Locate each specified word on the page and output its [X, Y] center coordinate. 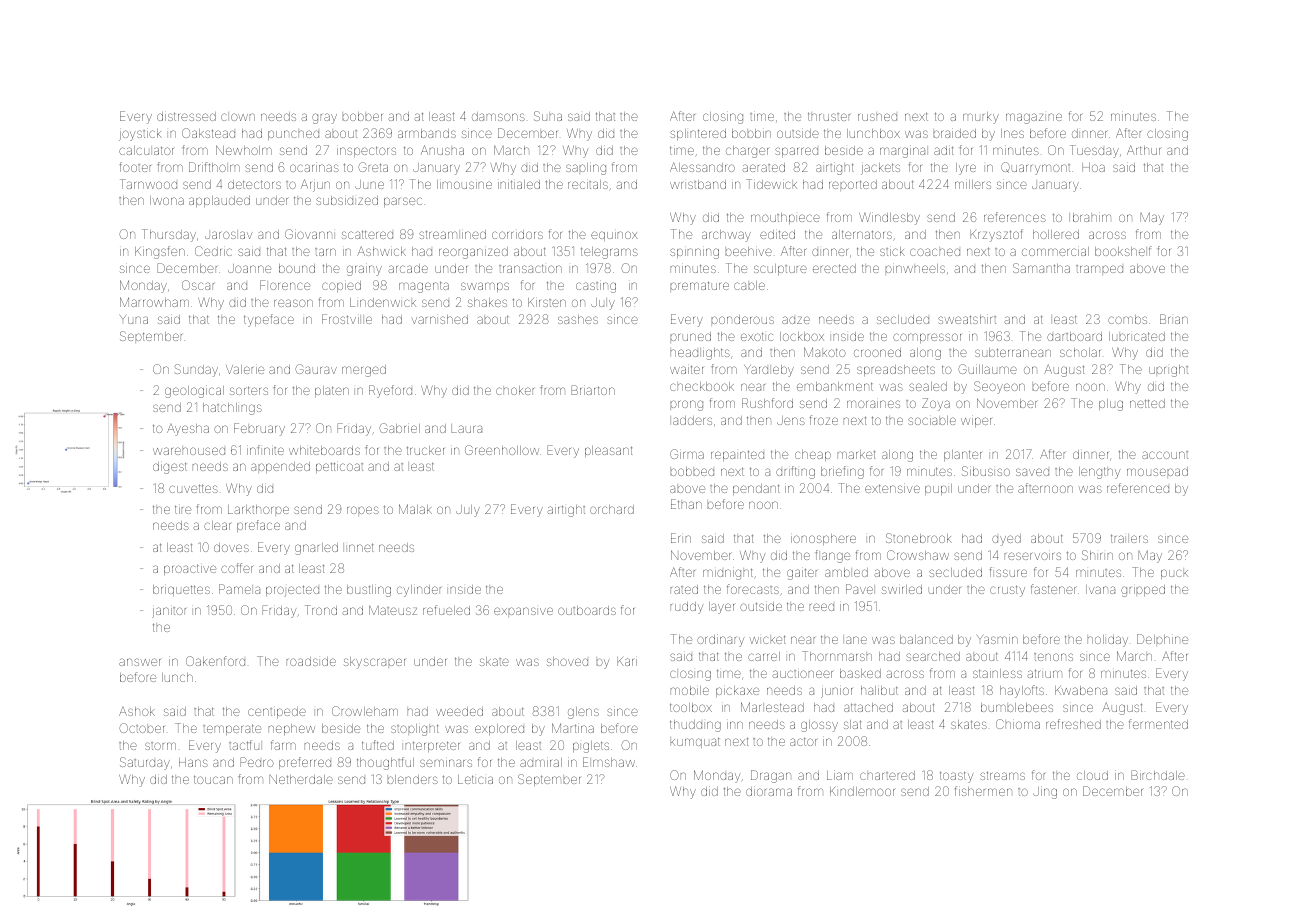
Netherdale [301, 779]
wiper [976, 422]
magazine [1034, 118]
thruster [829, 116]
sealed [928, 386]
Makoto [825, 352]
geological [194, 392]
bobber [362, 116]
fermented [1158, 724]
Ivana [1100, 589]
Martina [573, 728]
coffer [237, 568]
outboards [587, 610]
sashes [578, 319]
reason [293, 303]
